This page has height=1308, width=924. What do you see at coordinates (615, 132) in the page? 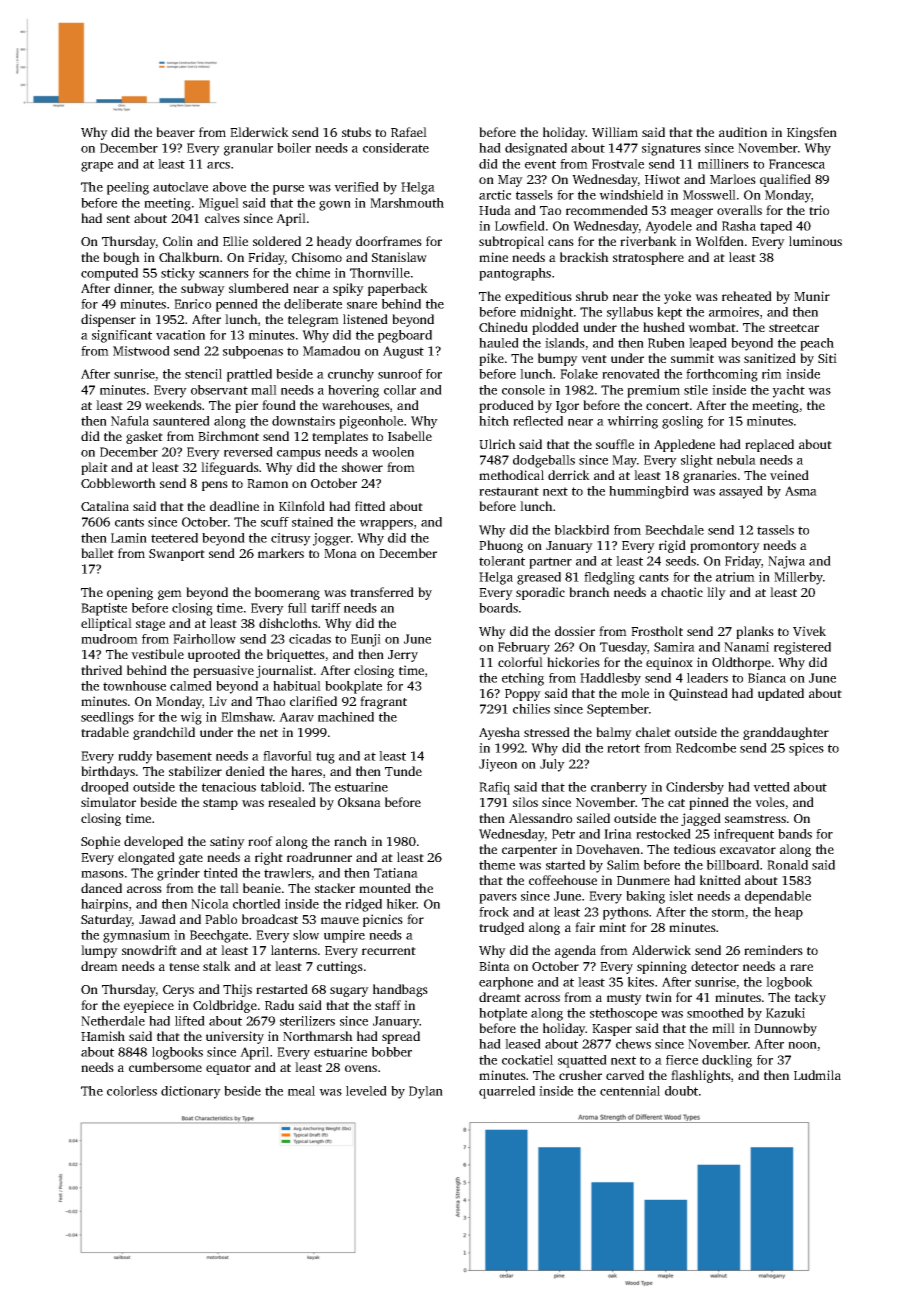
I see `William` at bounding box center [615, 132].
